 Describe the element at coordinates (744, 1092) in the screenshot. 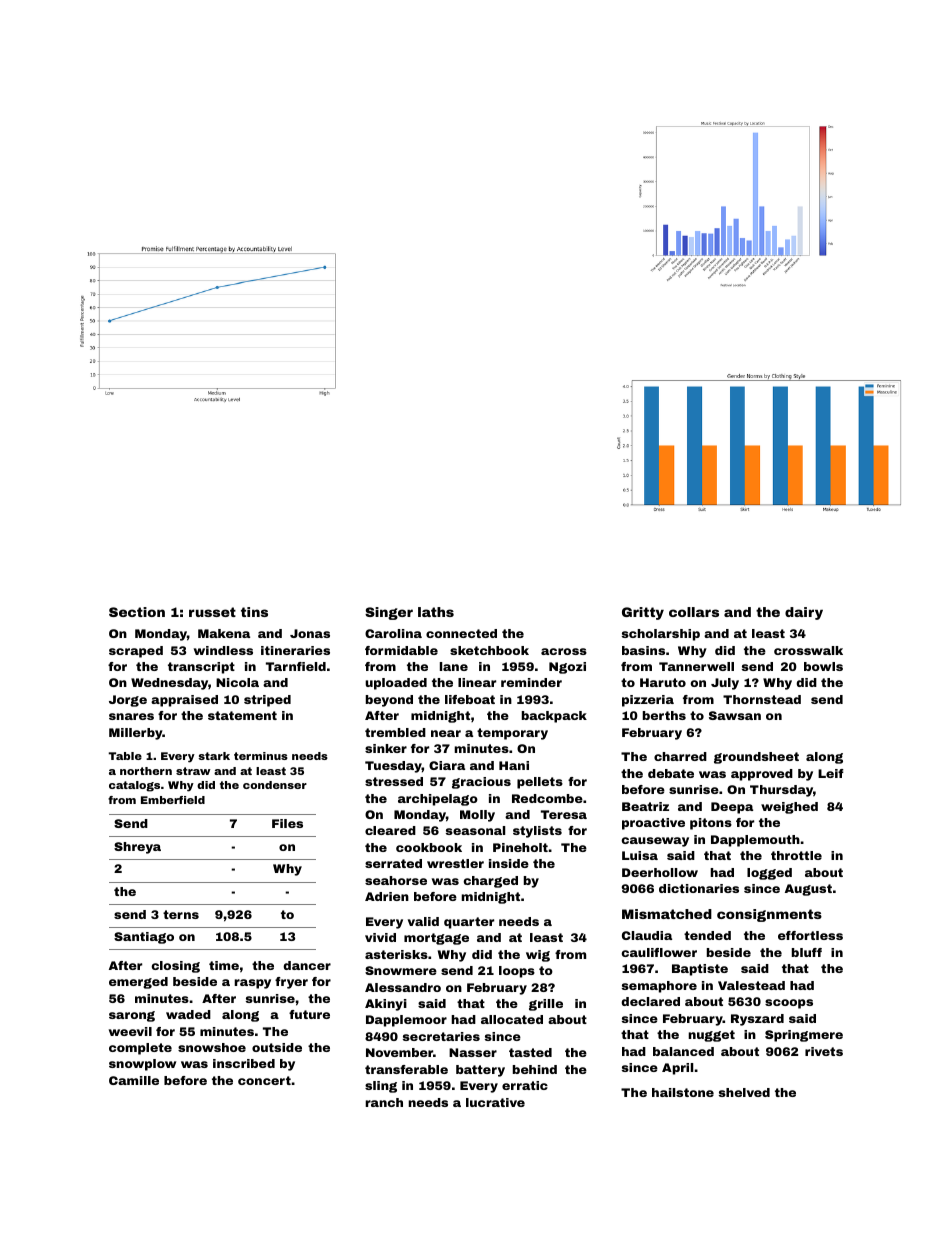

I see `shelved` at that location.
